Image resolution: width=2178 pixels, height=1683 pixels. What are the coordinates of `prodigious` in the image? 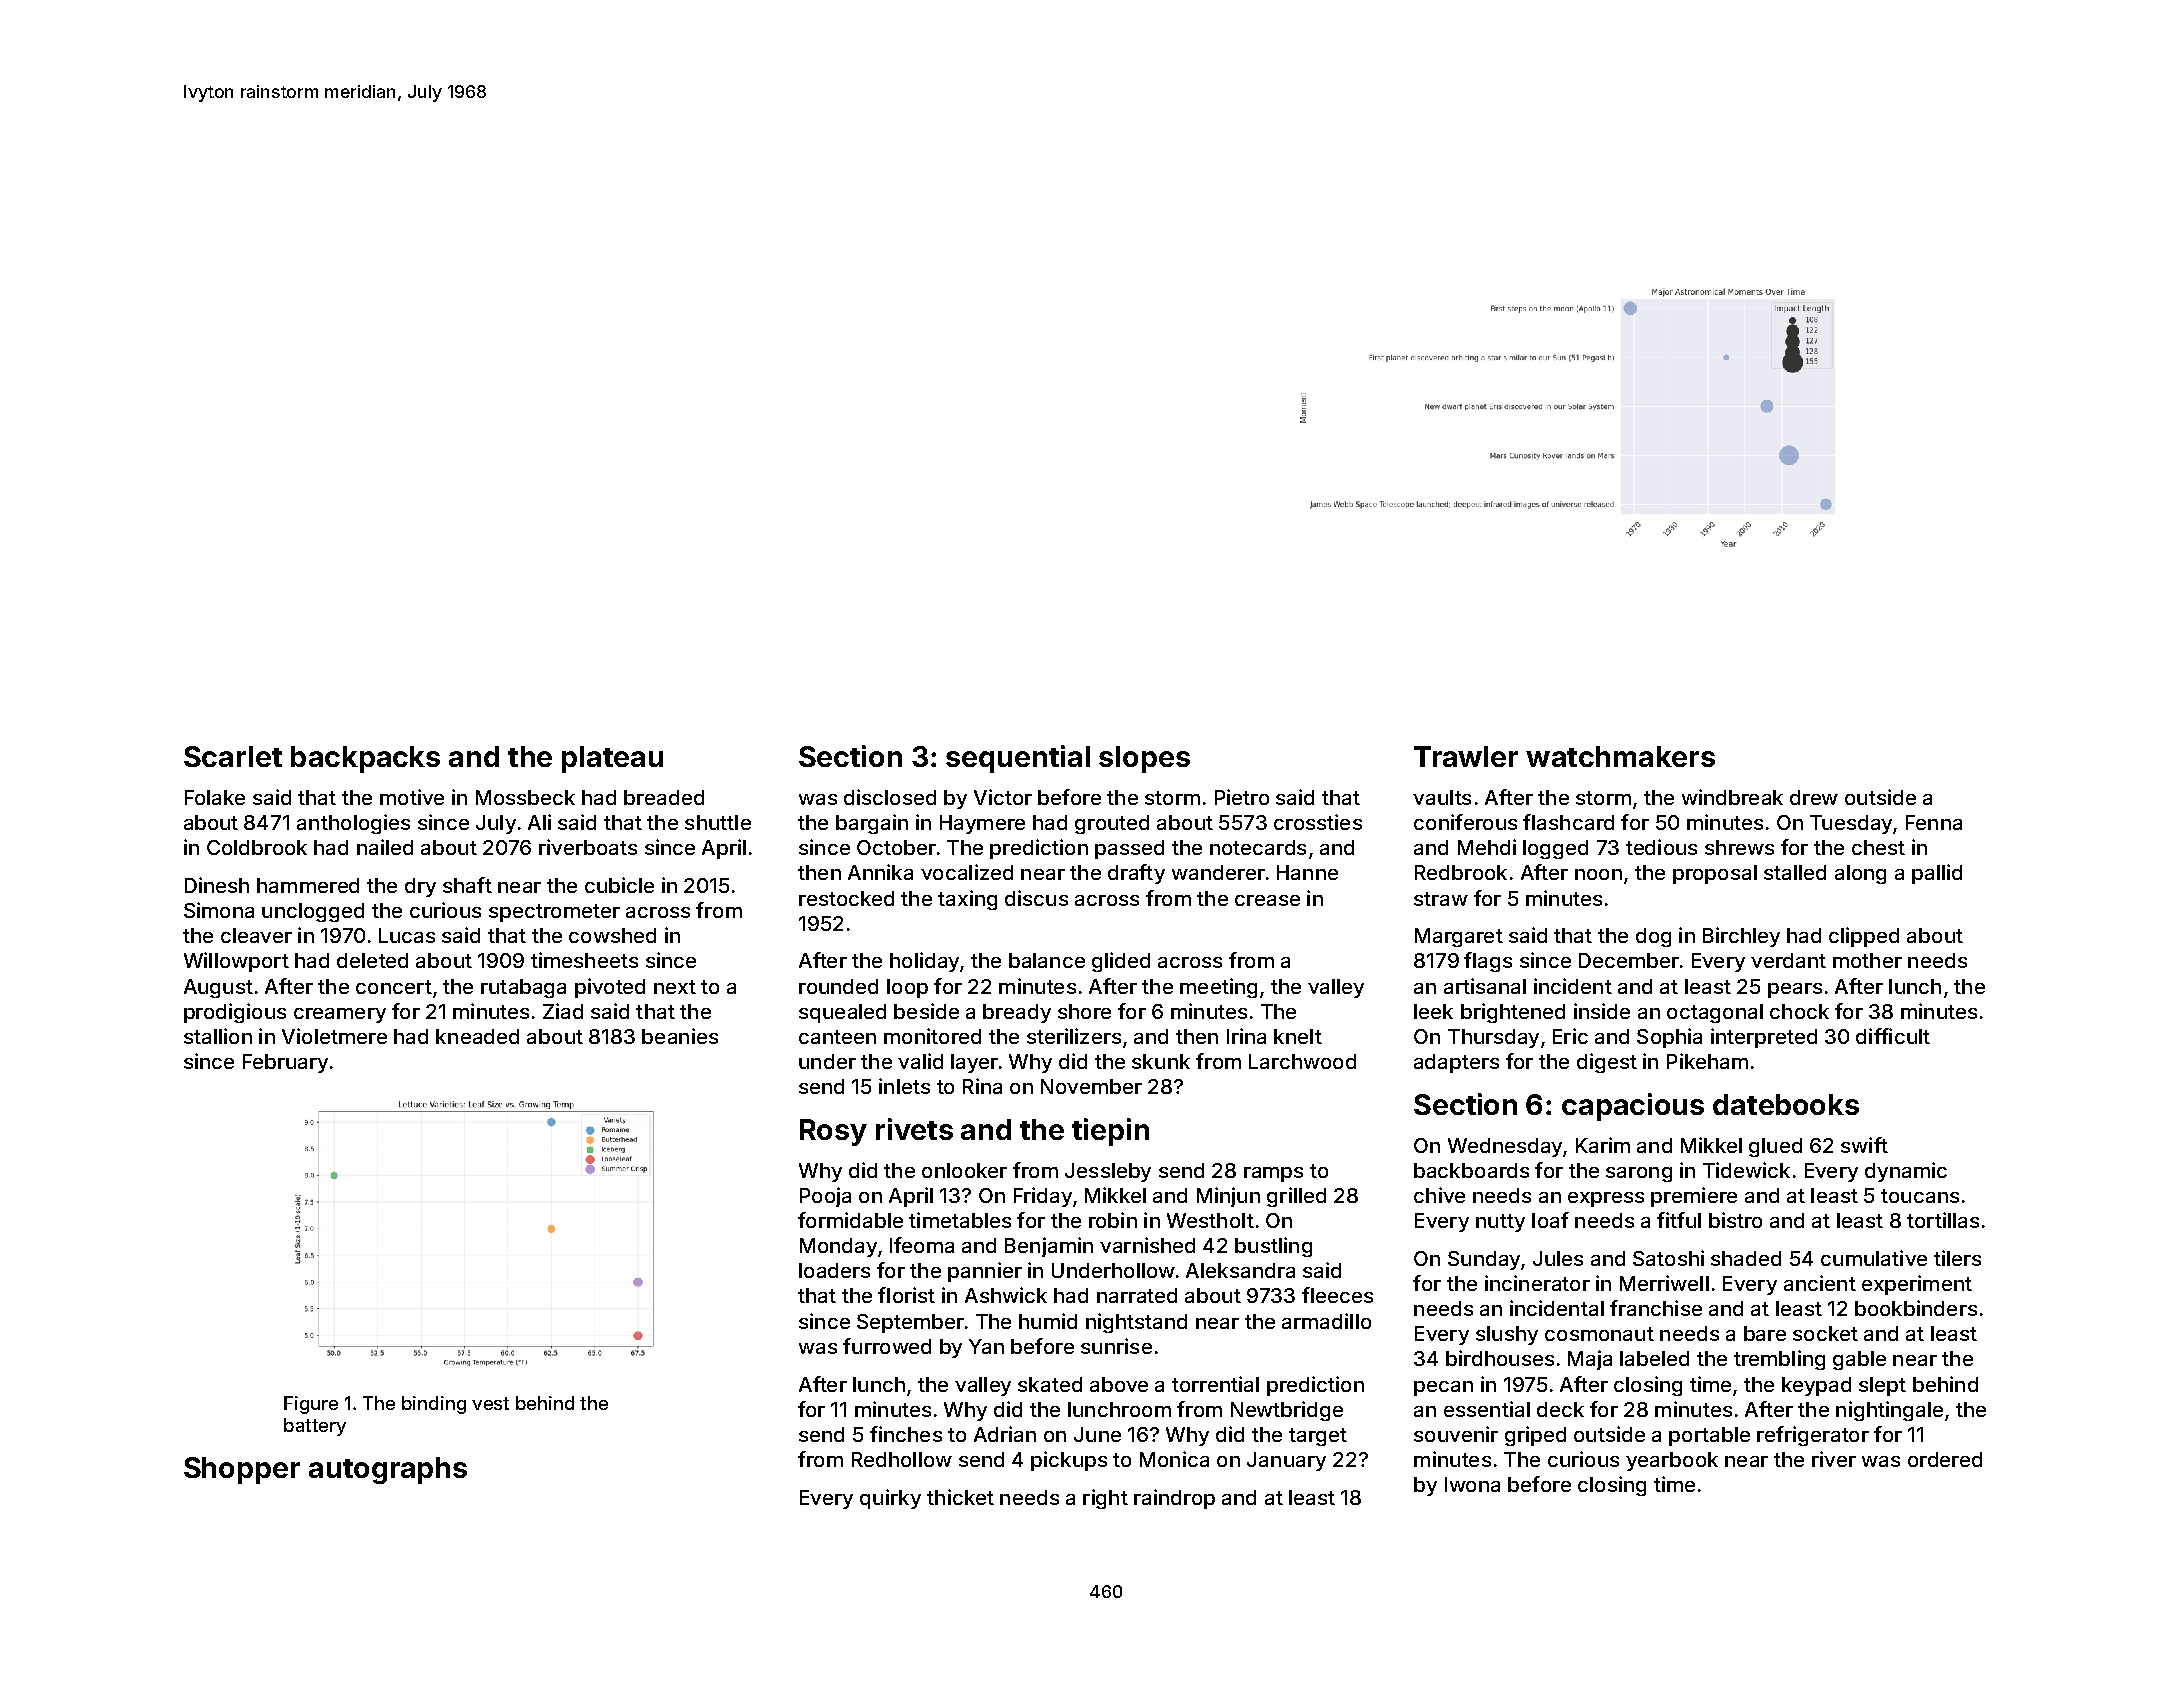 It's located at (235, 1013).
